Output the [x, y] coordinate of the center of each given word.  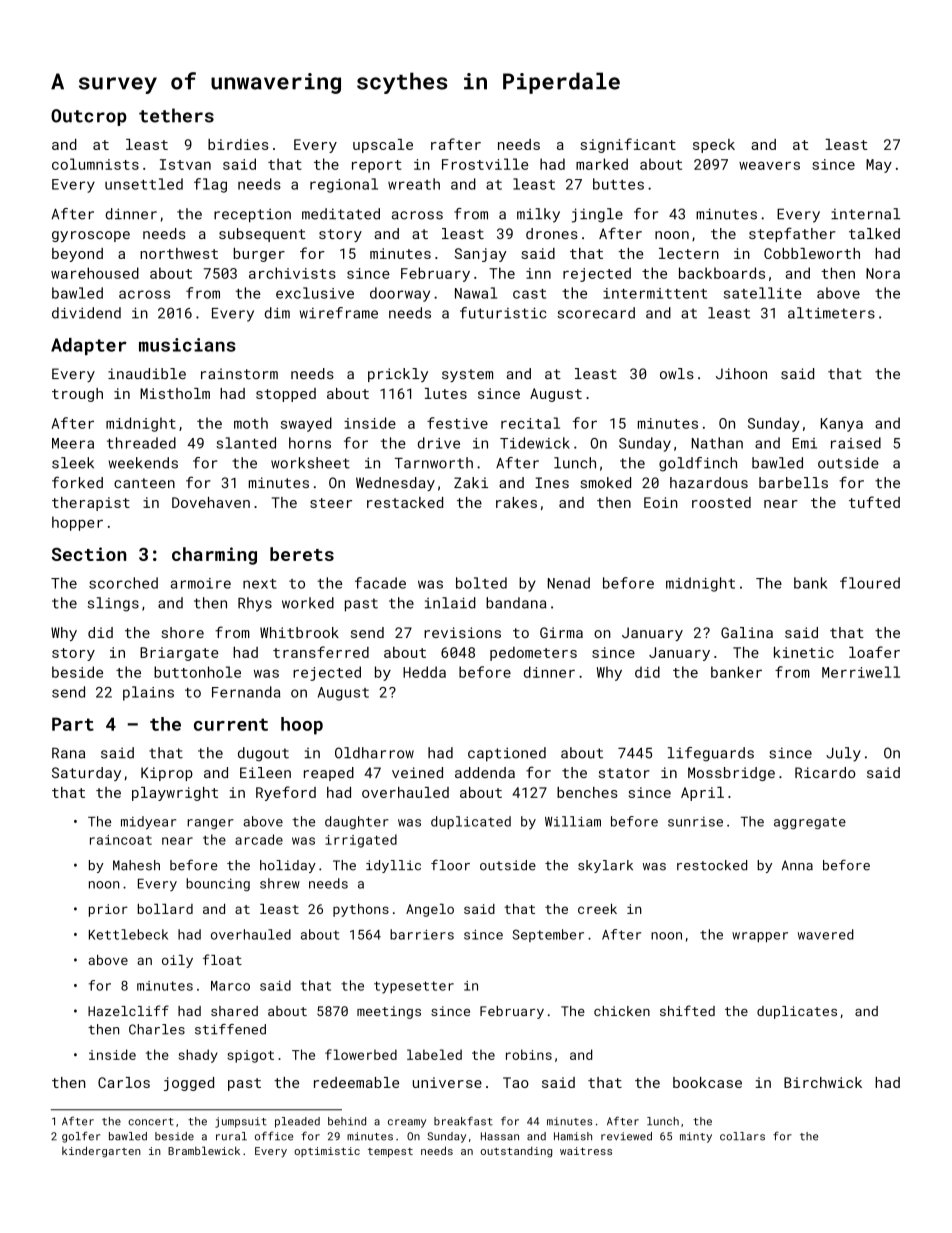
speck [714, 146]
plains [148, 693]
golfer [81, 1137]
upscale [383, 146]
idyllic [393, 866]
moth [251, 423]
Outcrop [89, 117]
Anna [797, 865]
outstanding [516, 1152]
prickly [398, 375]
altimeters [831, 313]
